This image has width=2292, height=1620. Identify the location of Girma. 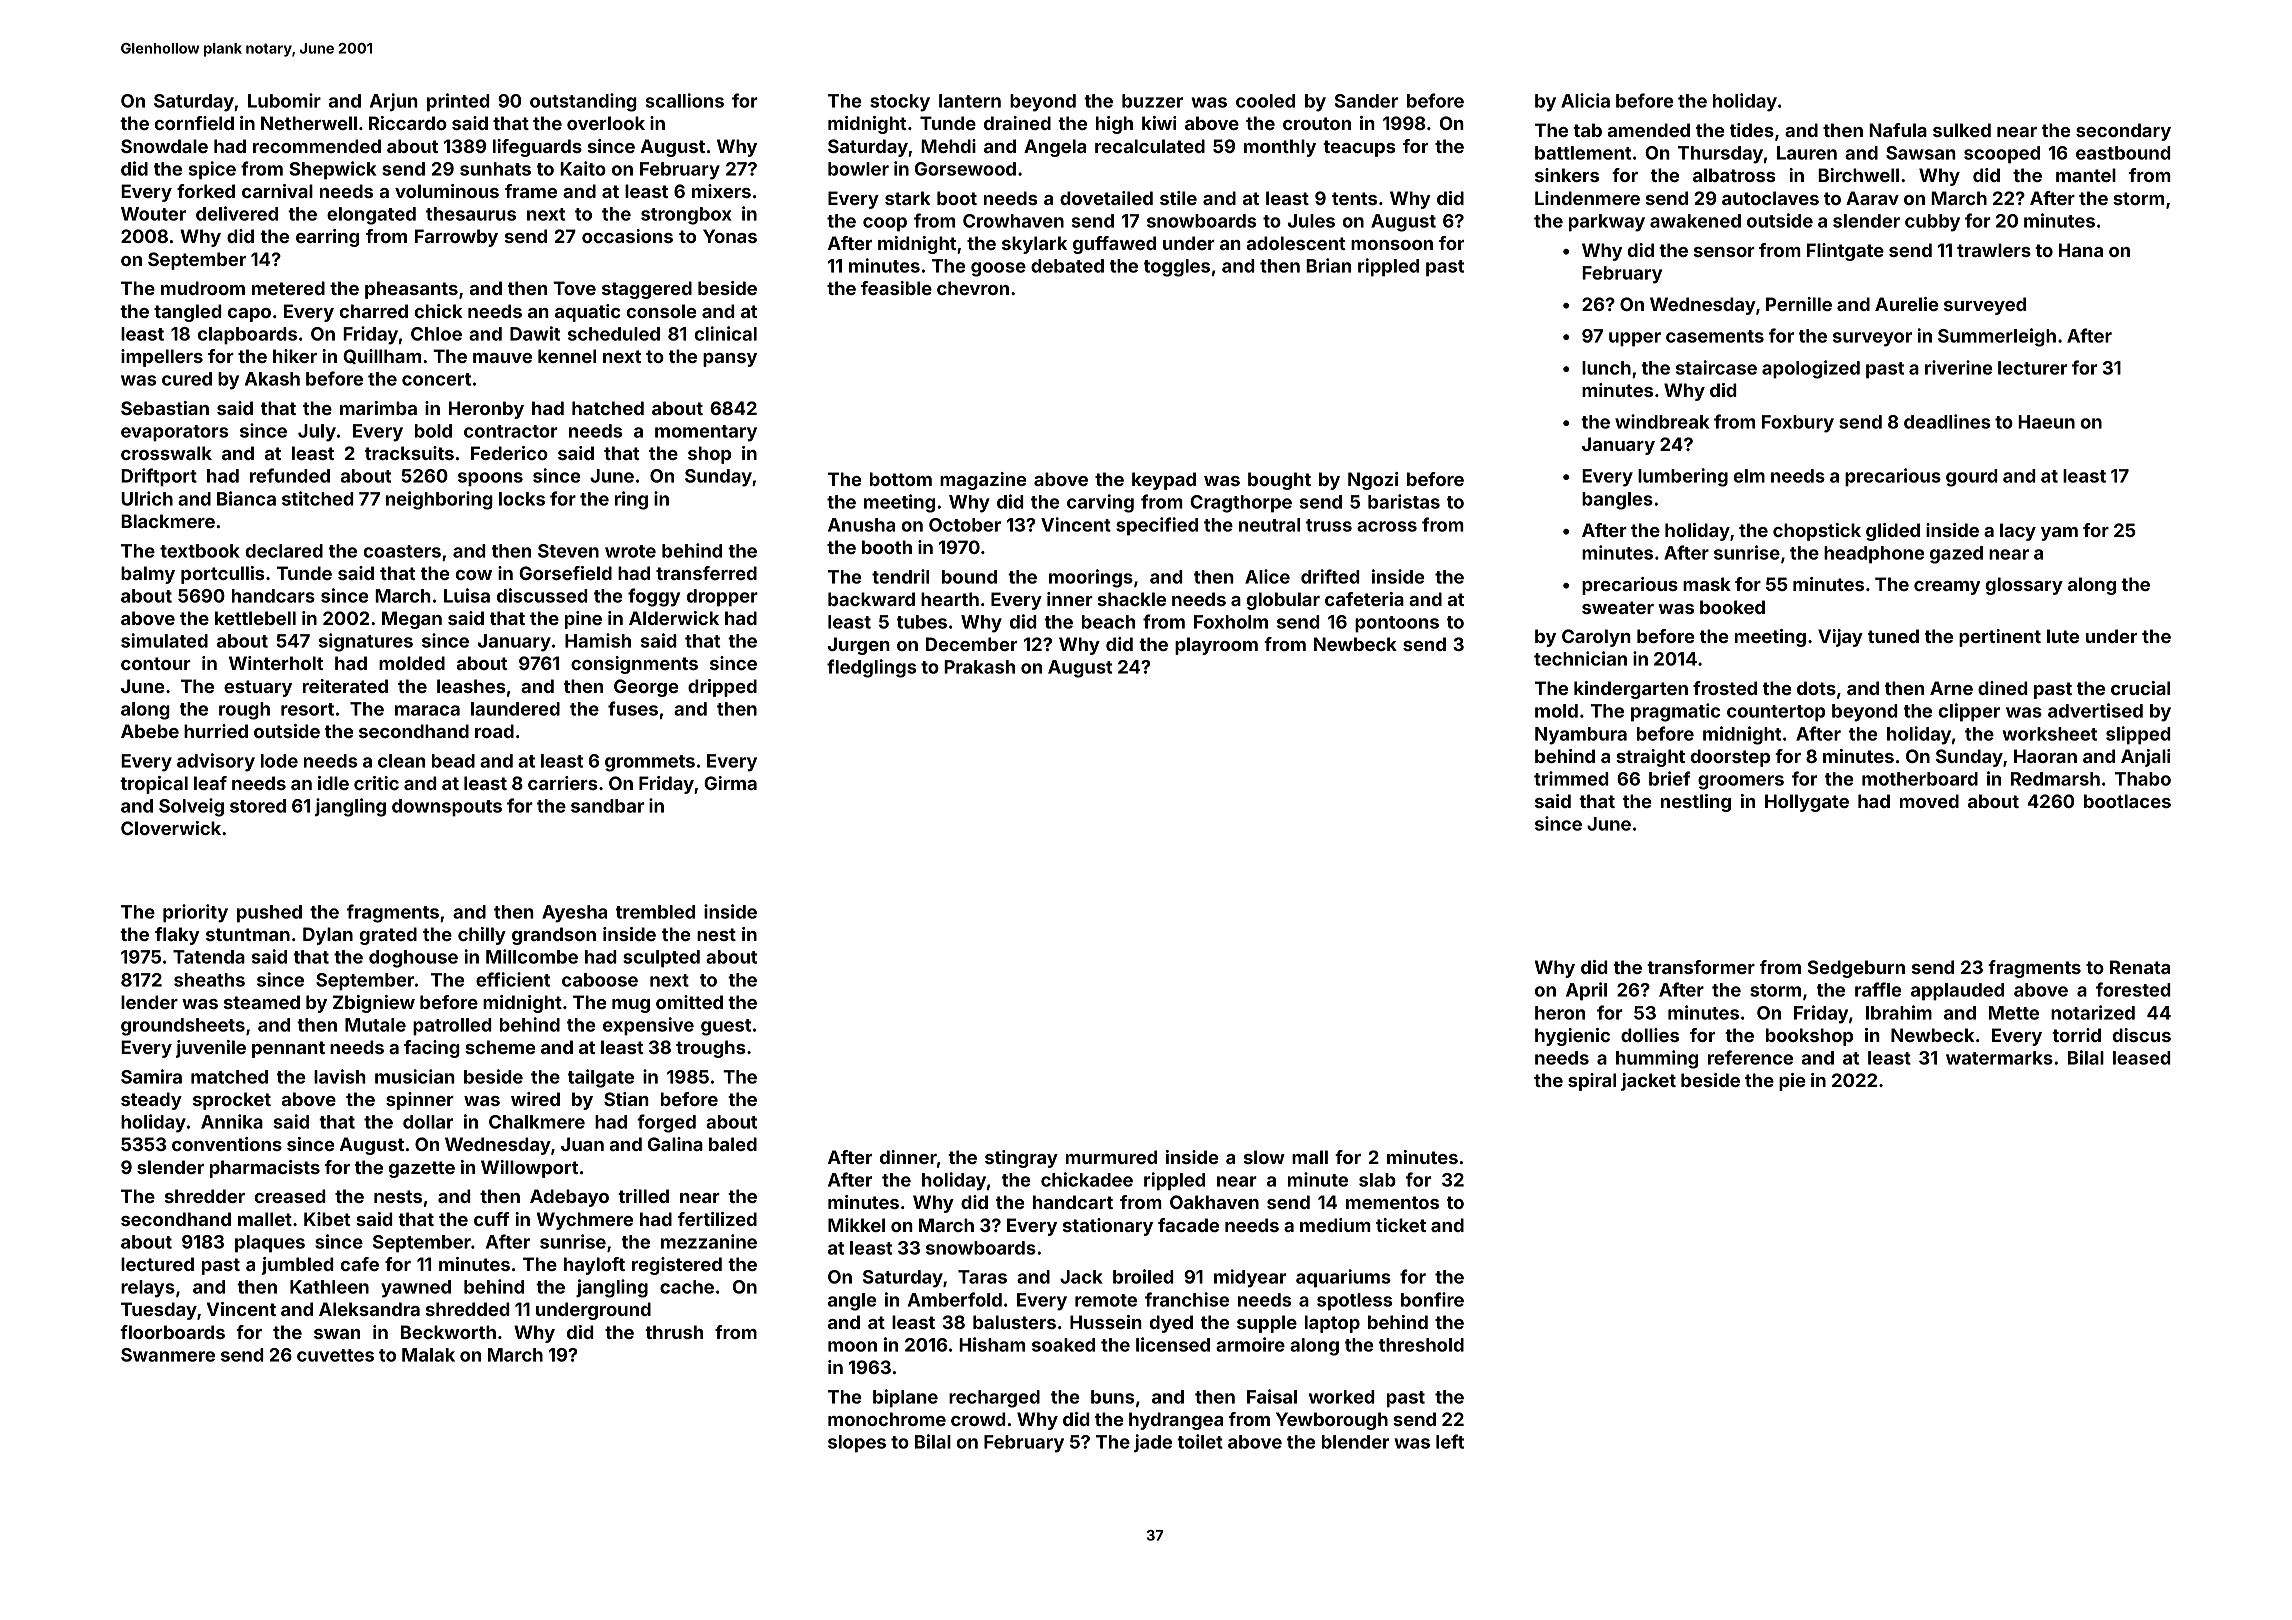
(730, 783).
